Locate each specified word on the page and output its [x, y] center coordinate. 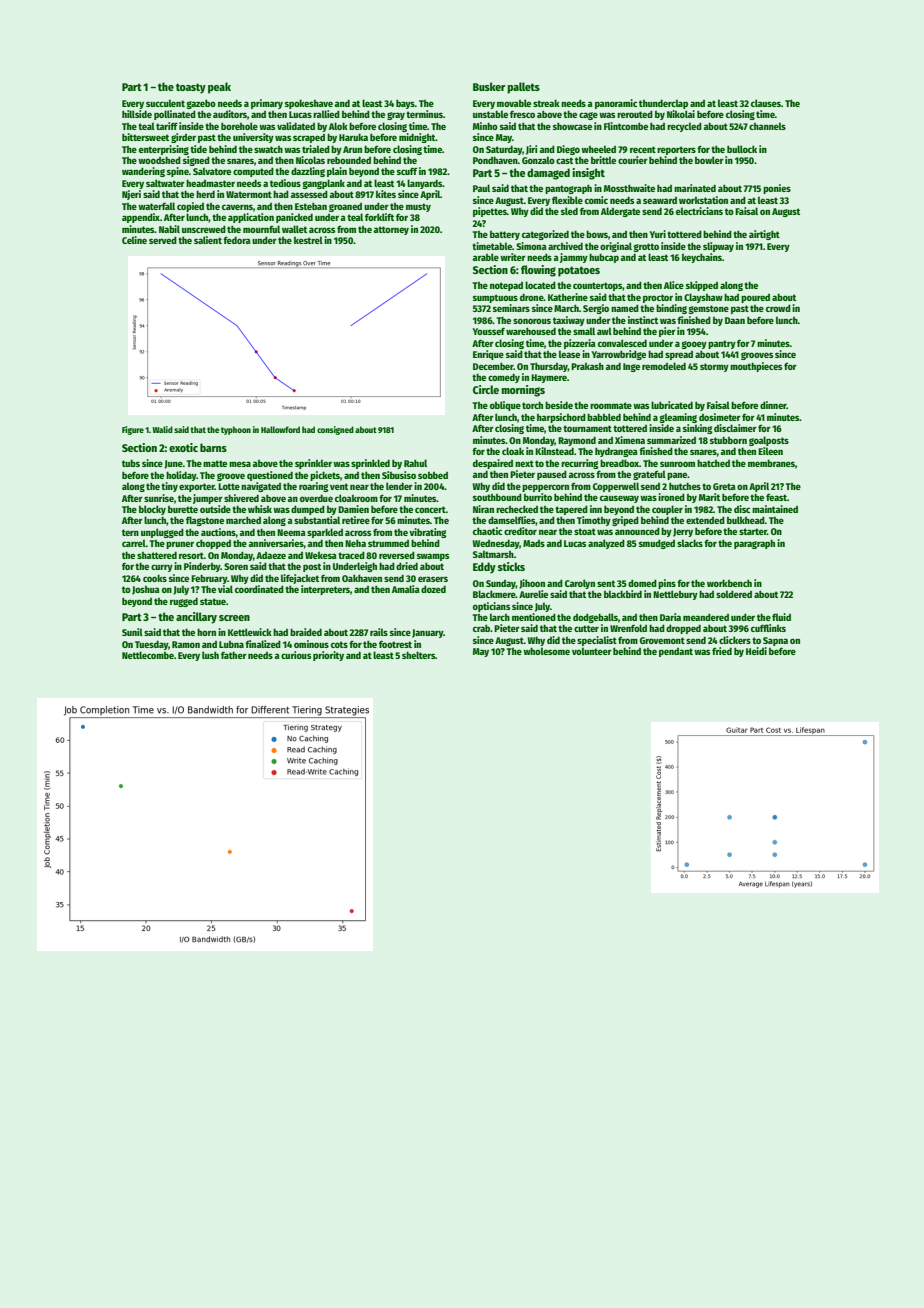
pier [667, 332]
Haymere [549, 378]
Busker [489, 86]
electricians [699, 211]
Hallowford [280, 429]
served [163, 240]
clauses [766, 103]
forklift [379, 217]
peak [219, 88]
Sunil [132, 632]
